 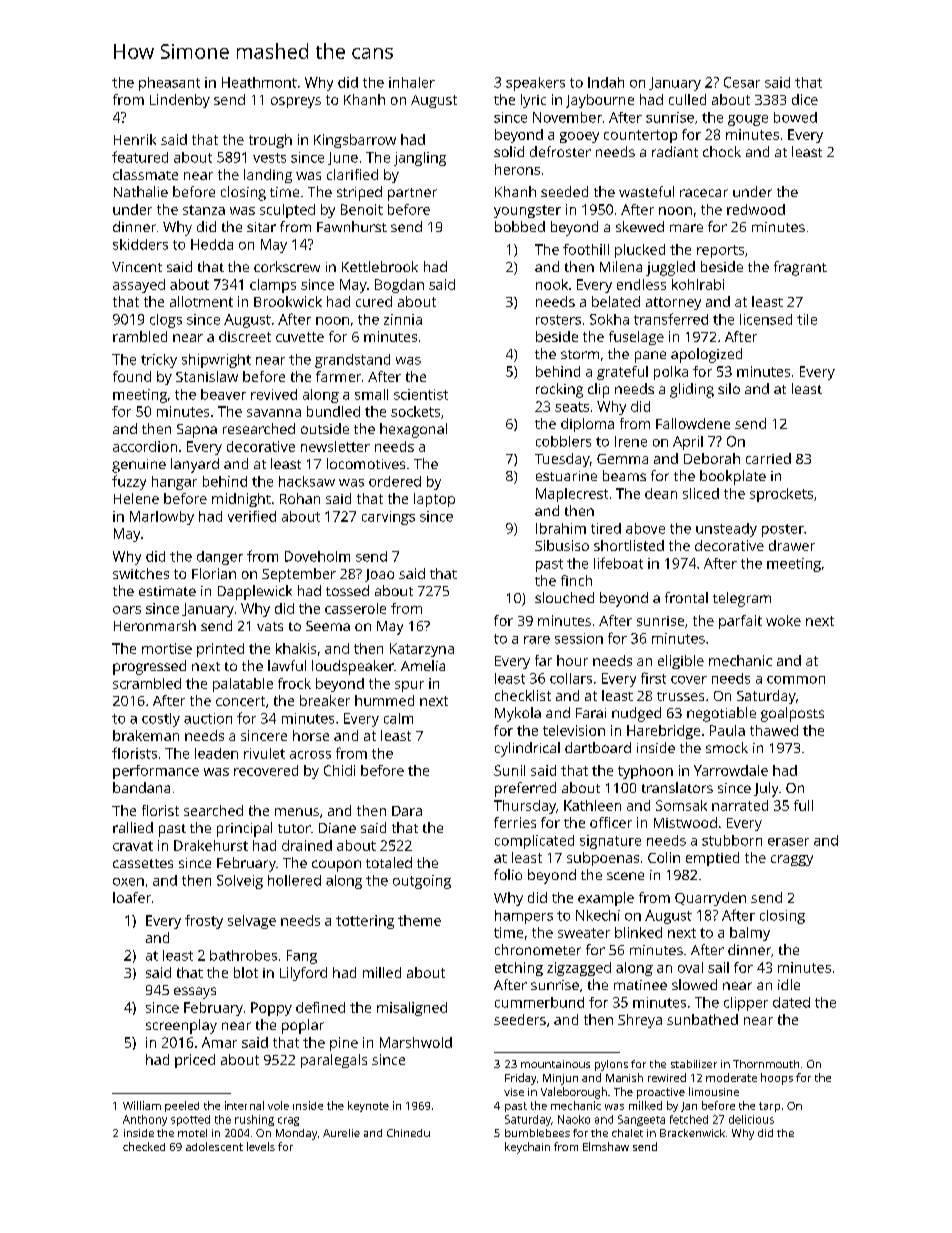 What do you see at coordinates (535, 84) in the screenshot?
I see `speakers` at bounding box center [535, 84].
